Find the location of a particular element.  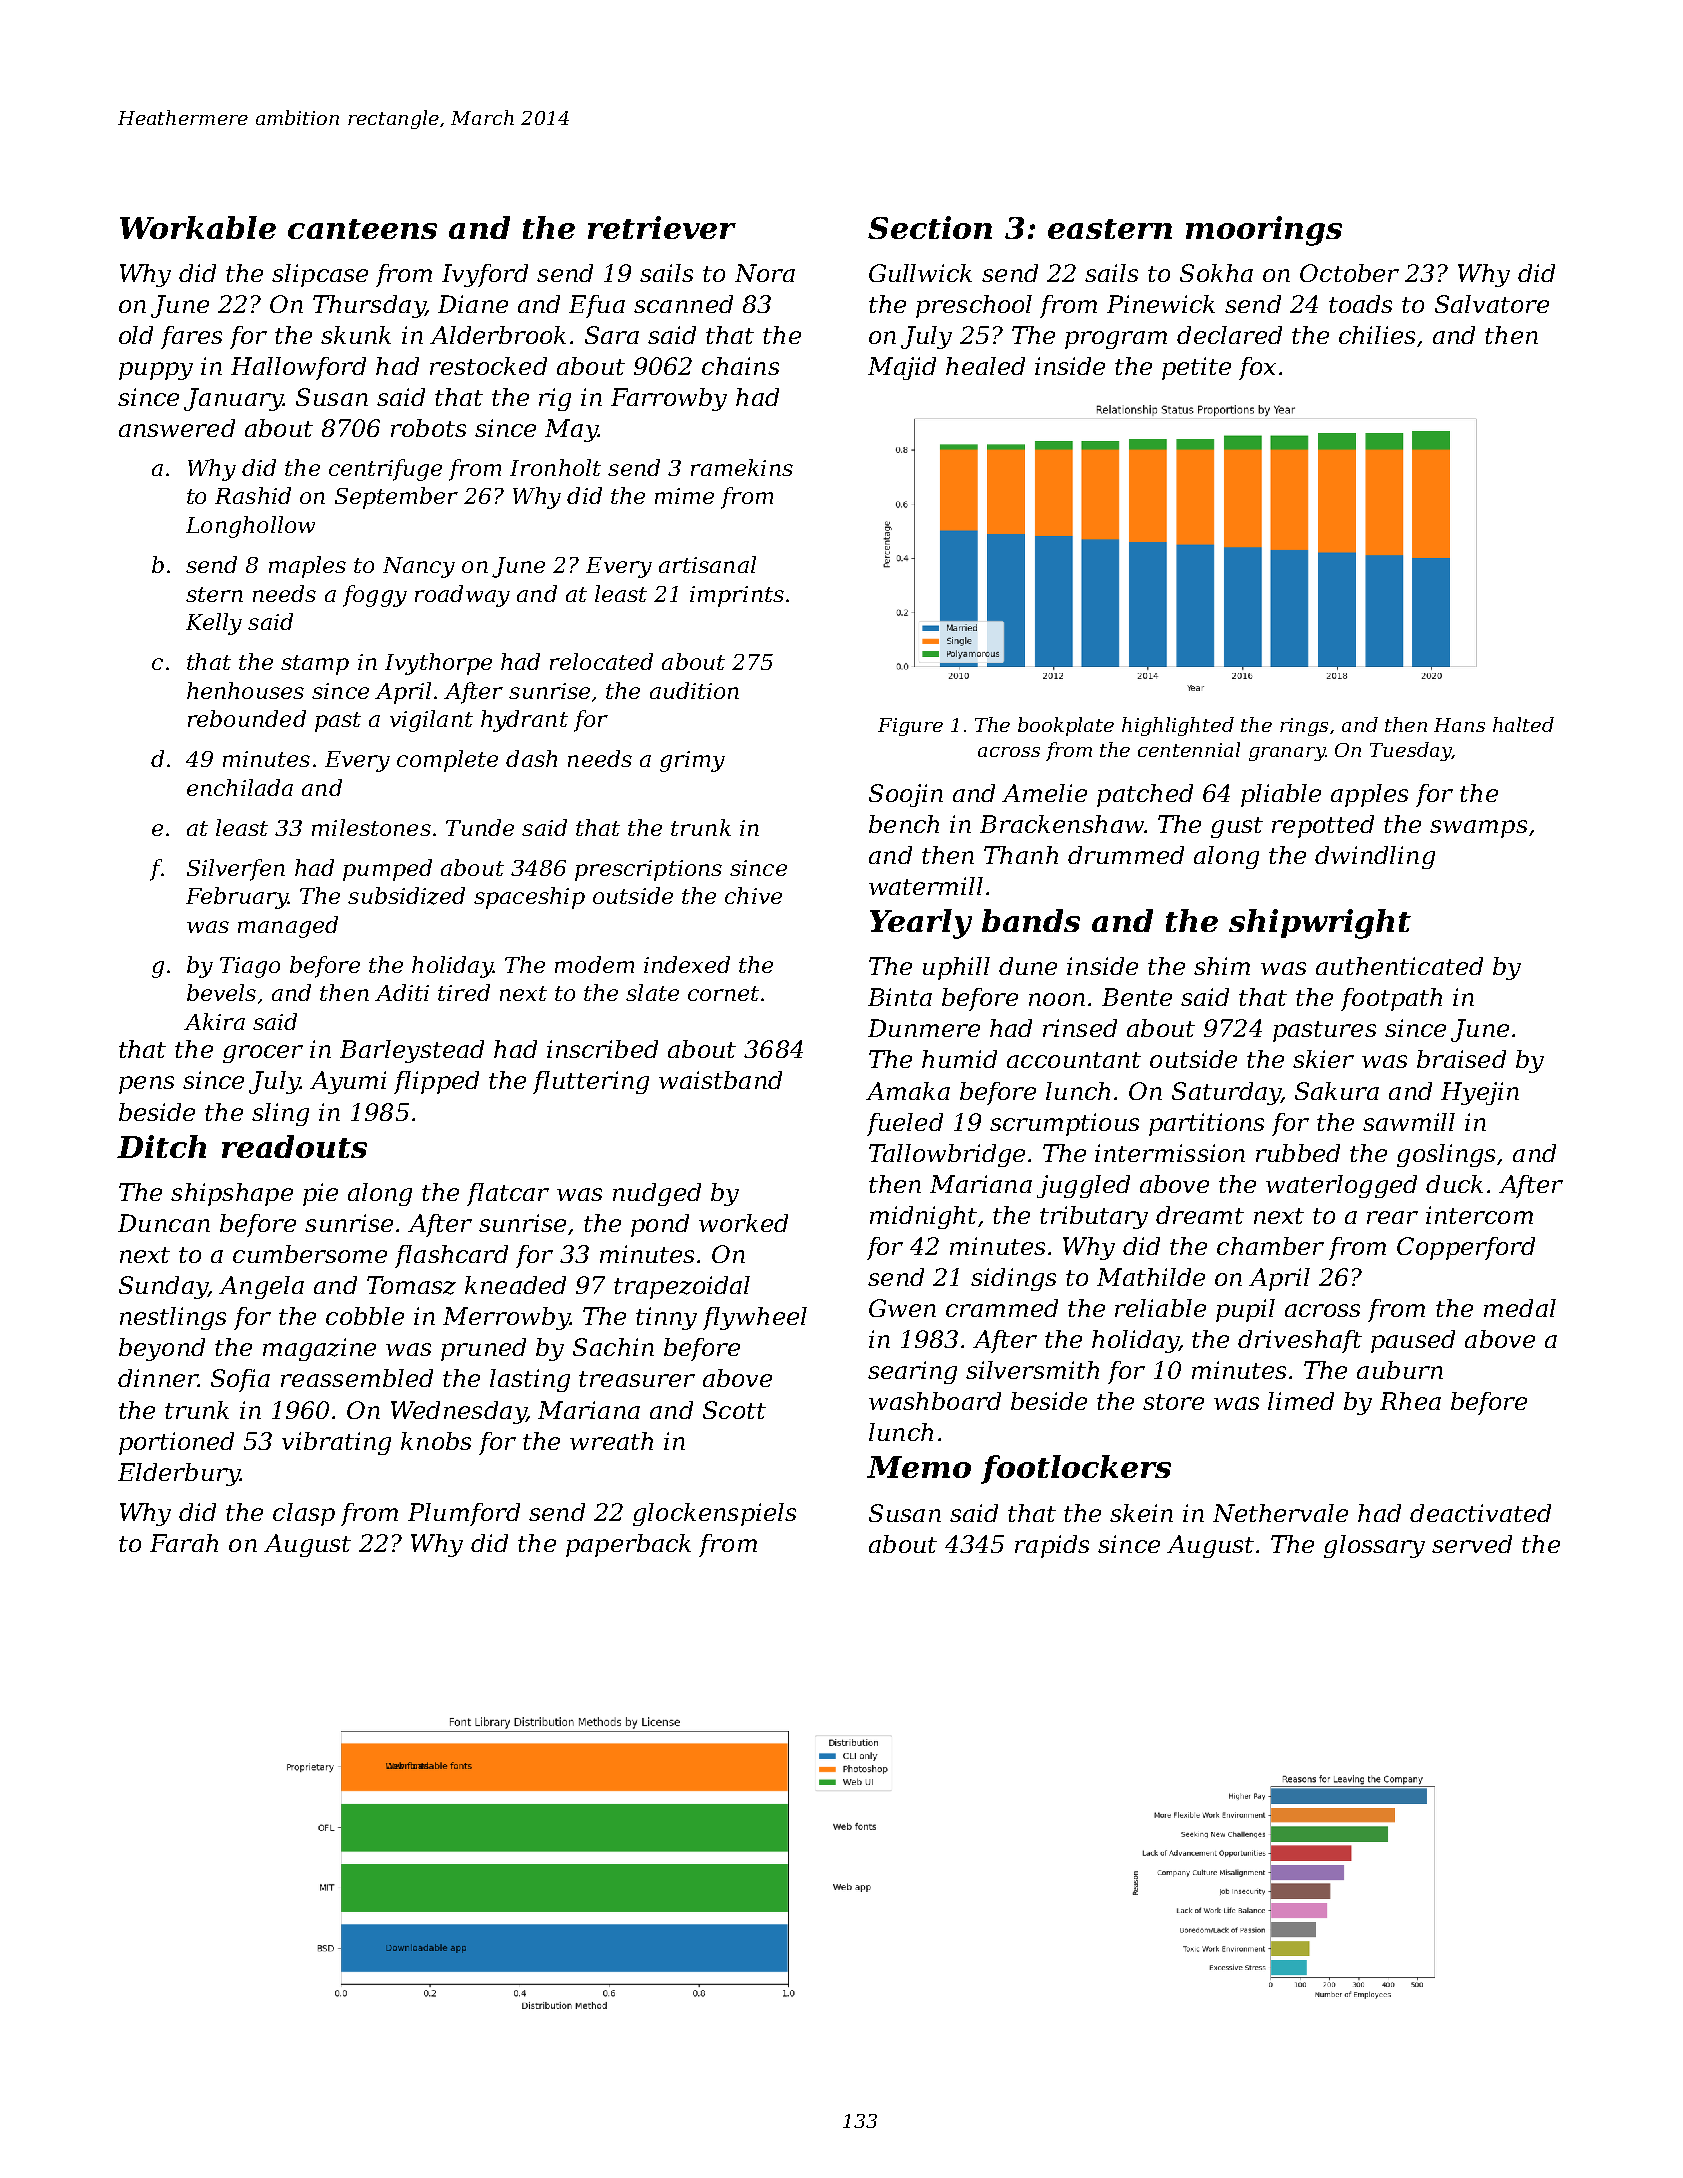

knobs is located at coordinates (436, 1441).
